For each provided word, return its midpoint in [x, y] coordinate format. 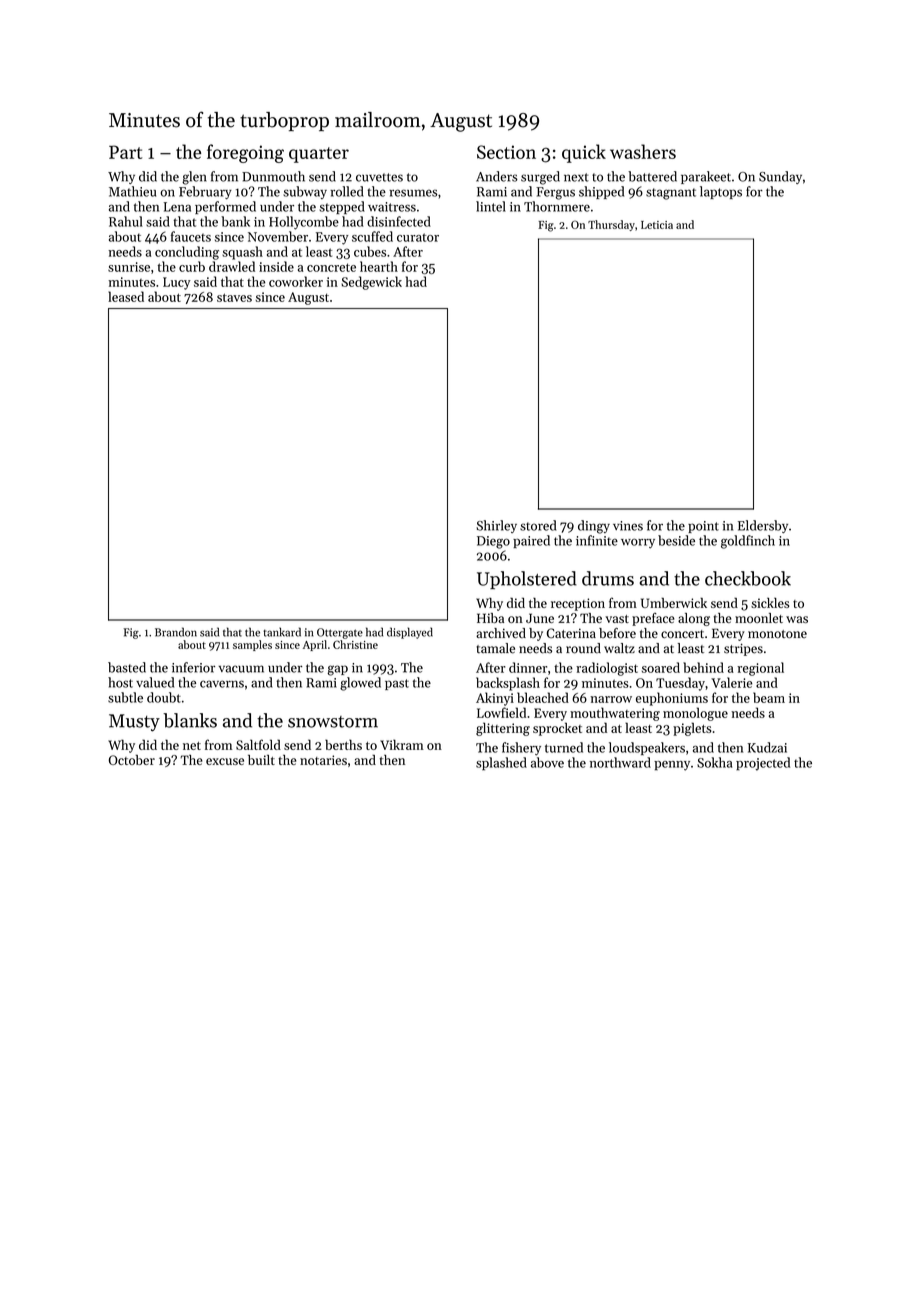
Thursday [611, 225]
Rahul [126, 221]
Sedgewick [371, 283]
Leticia [657, 225]
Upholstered [527, 580]
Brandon [176, 632]
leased [126, 296]
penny [672, 766]
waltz [619, 648]
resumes [413, 193]
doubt [164, 697]
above [547, 762]
